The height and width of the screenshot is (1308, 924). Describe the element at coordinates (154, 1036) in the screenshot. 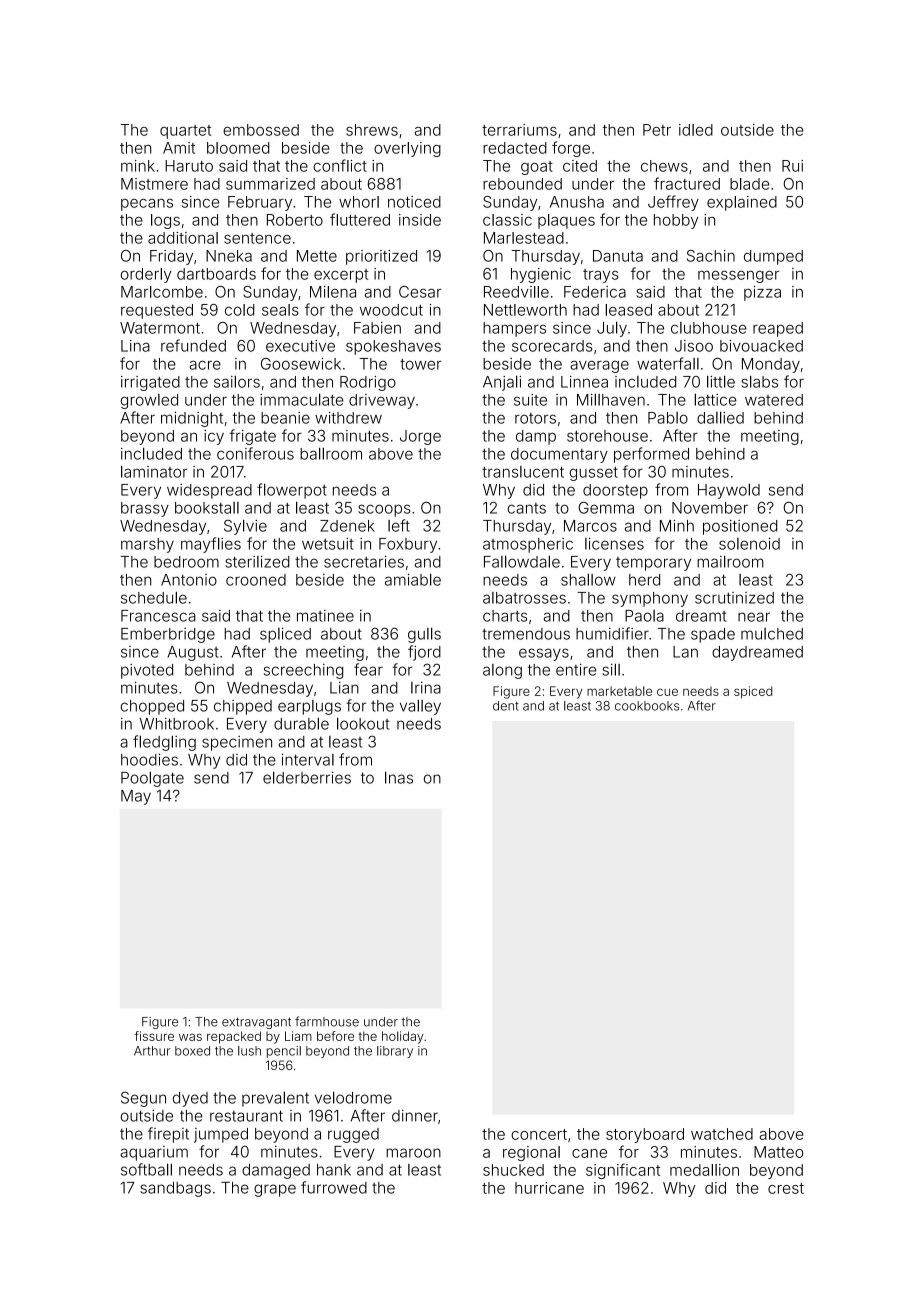

I see `fissure` at that location.
